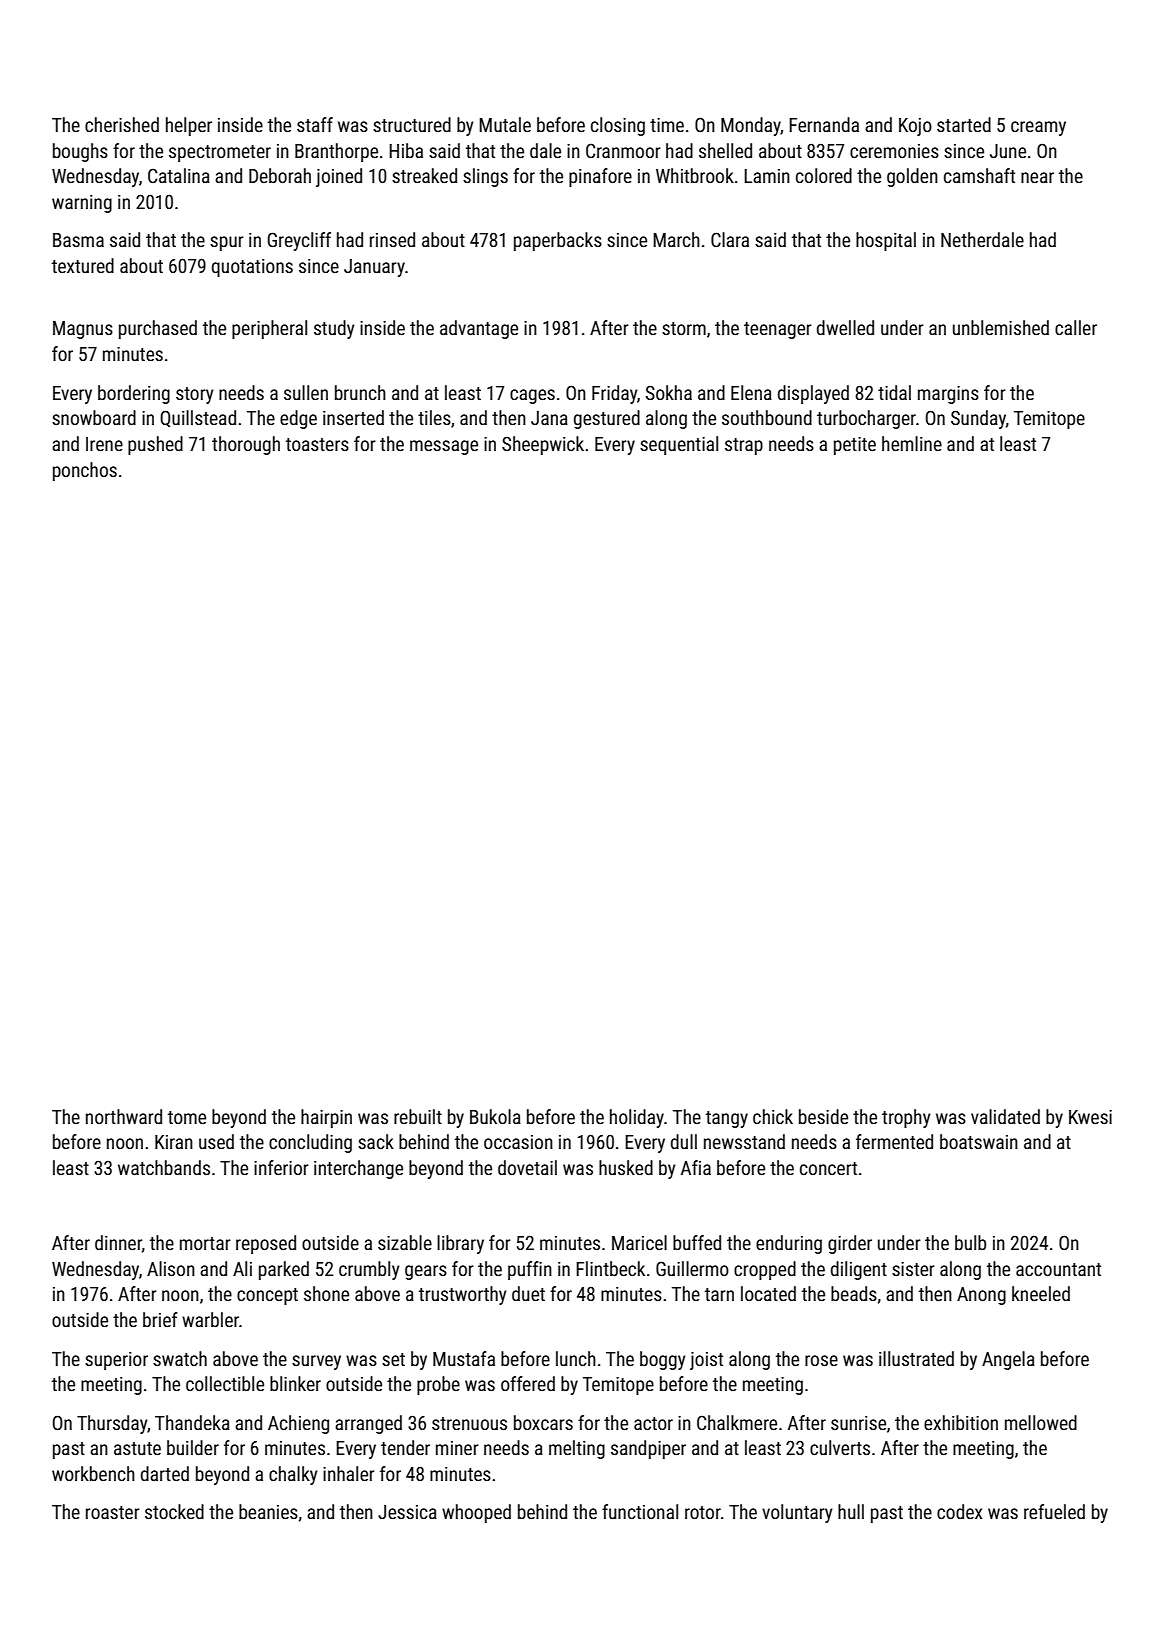  What do you see at coordinates (1037, 177) in the document?
I see `near` at bounding box center [1037, 177].
